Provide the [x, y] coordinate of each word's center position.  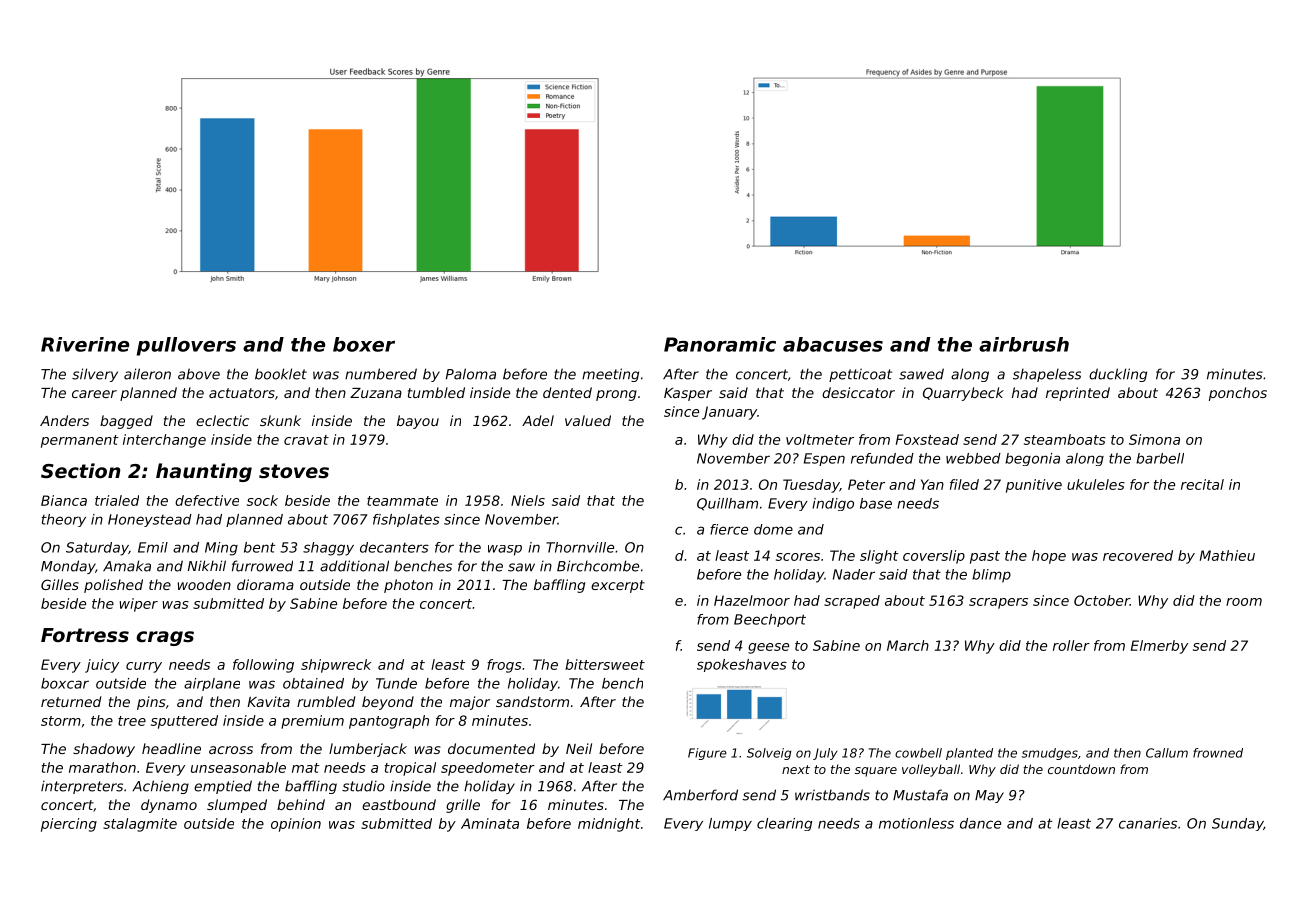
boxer [364, 344]
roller [1071, 645]
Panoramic [720, 344]
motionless [916, 823]
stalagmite [140, 825]
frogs [504, 666]
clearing [784, 824]
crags [165, 638]
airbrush [1024, 344]
